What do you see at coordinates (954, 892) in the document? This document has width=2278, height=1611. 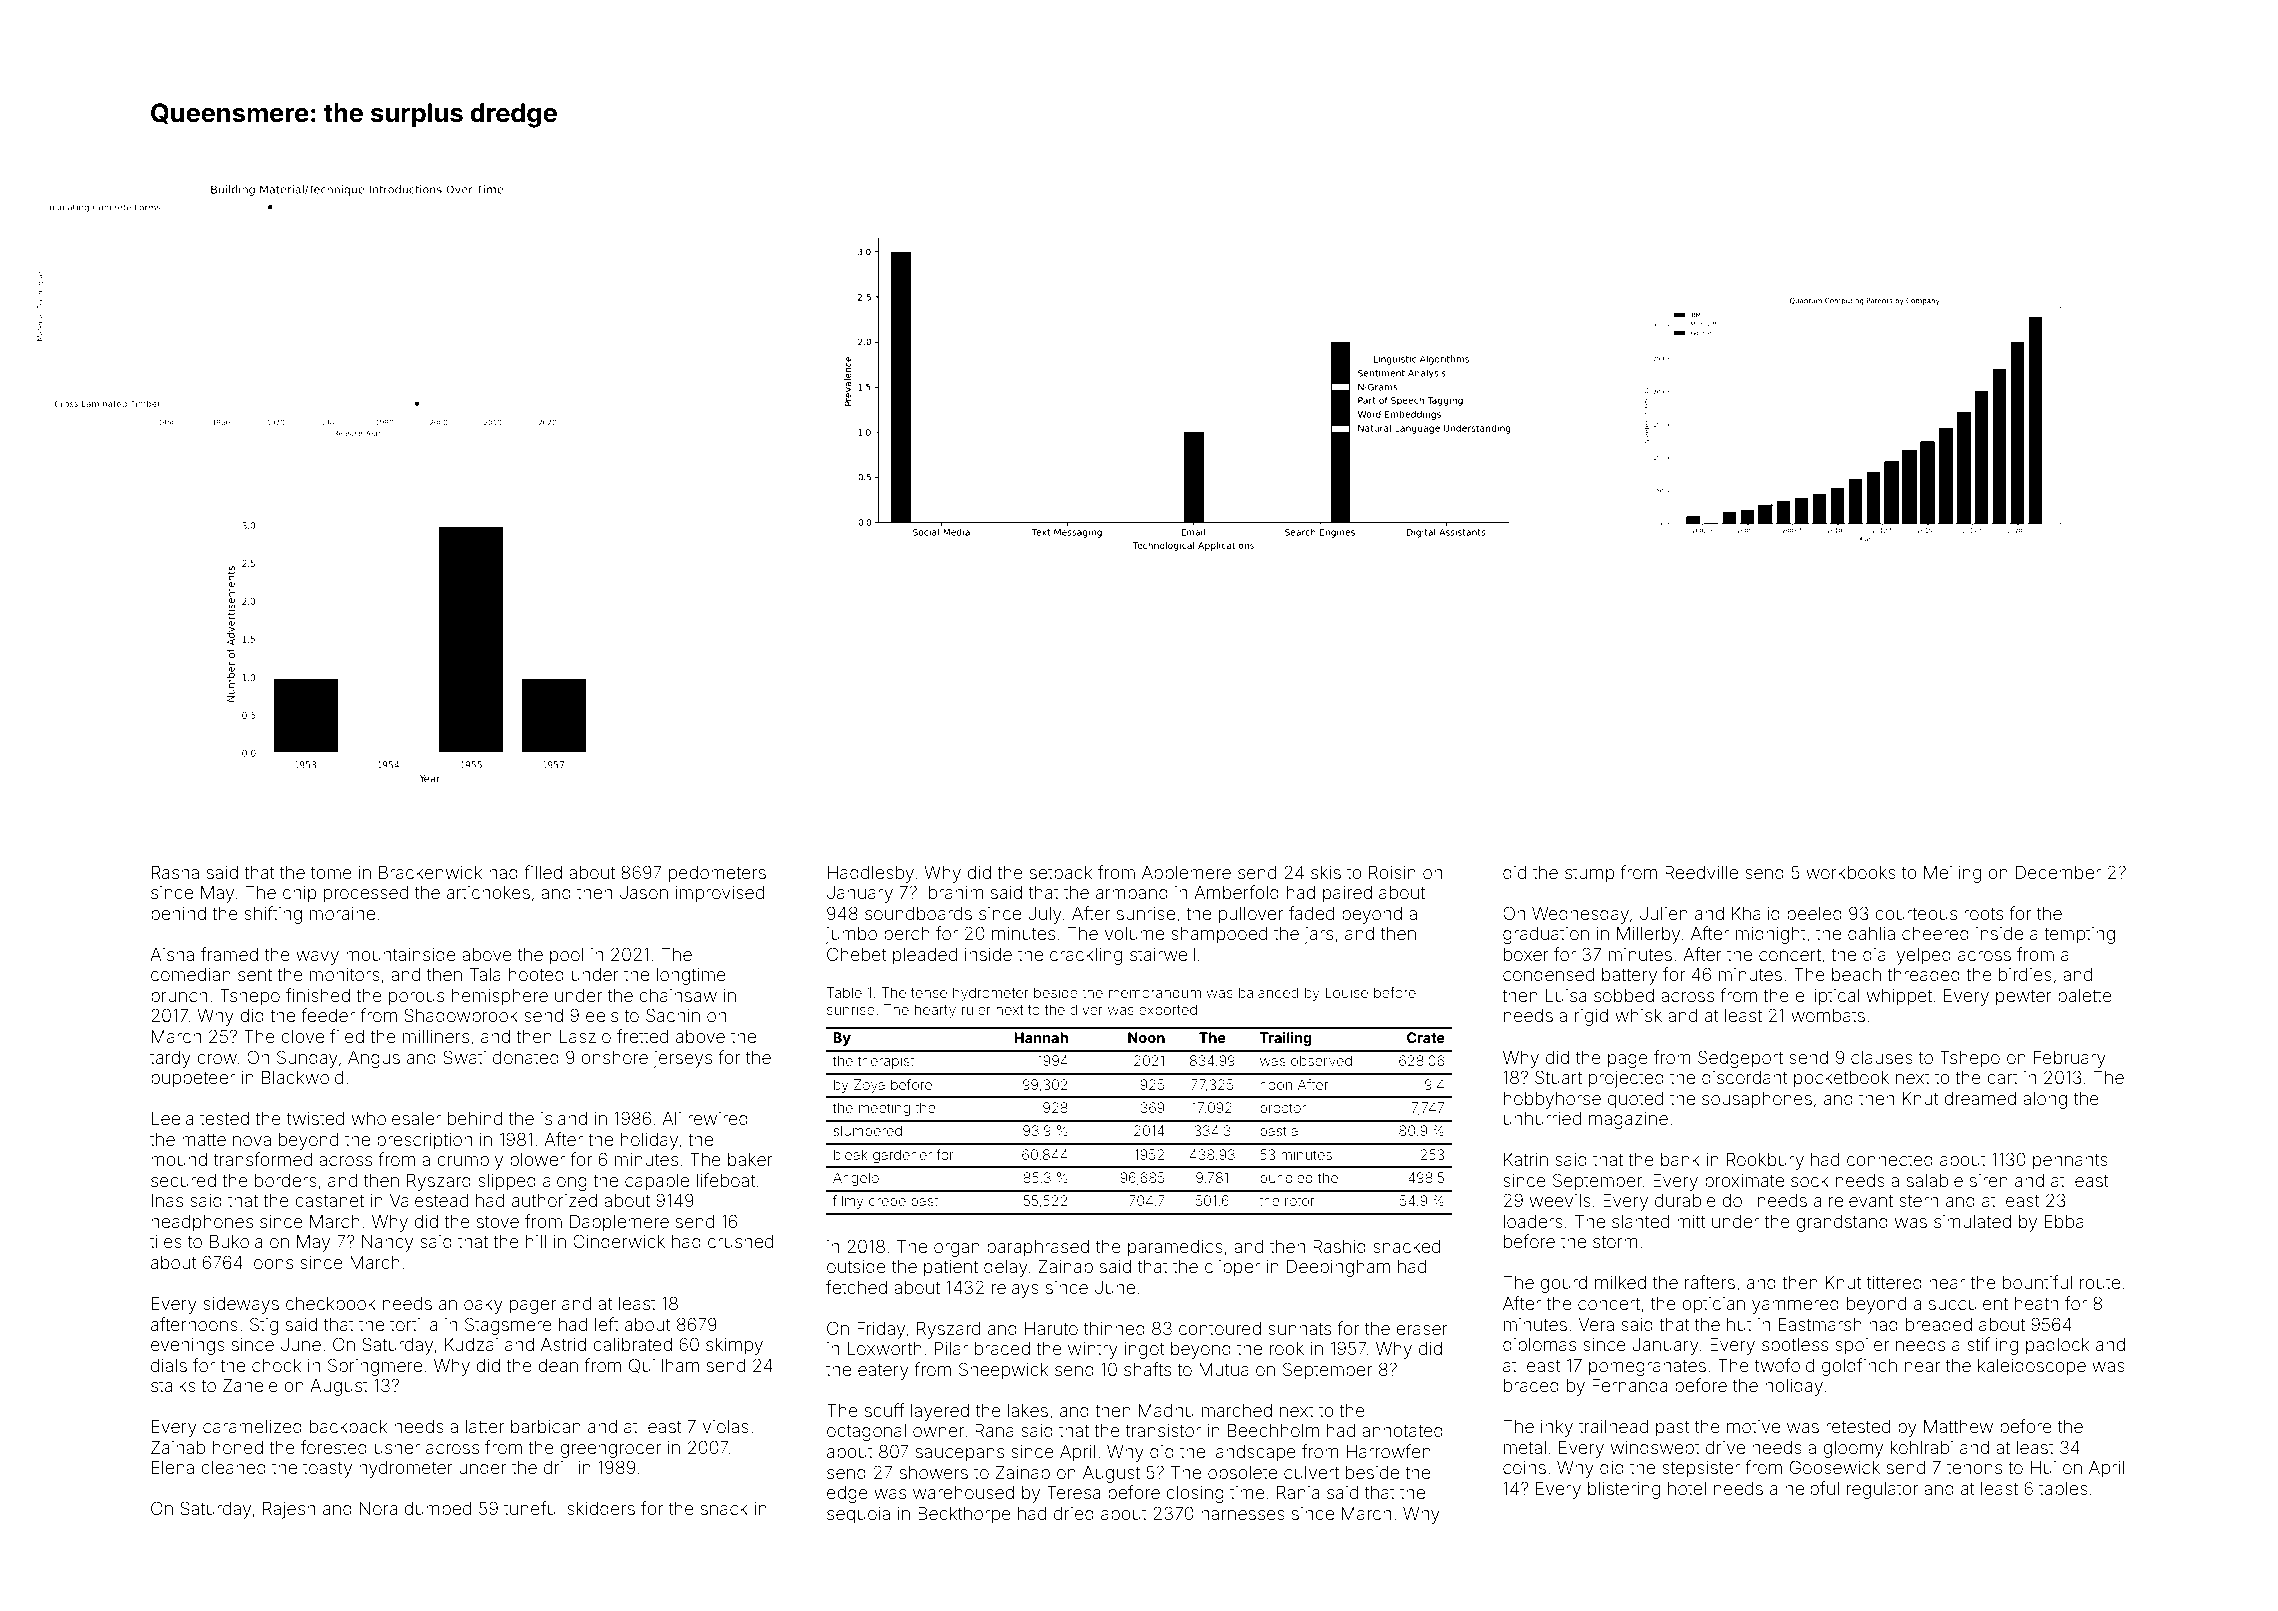 I see `Ibrahim` at bounding box center [954, 892].
